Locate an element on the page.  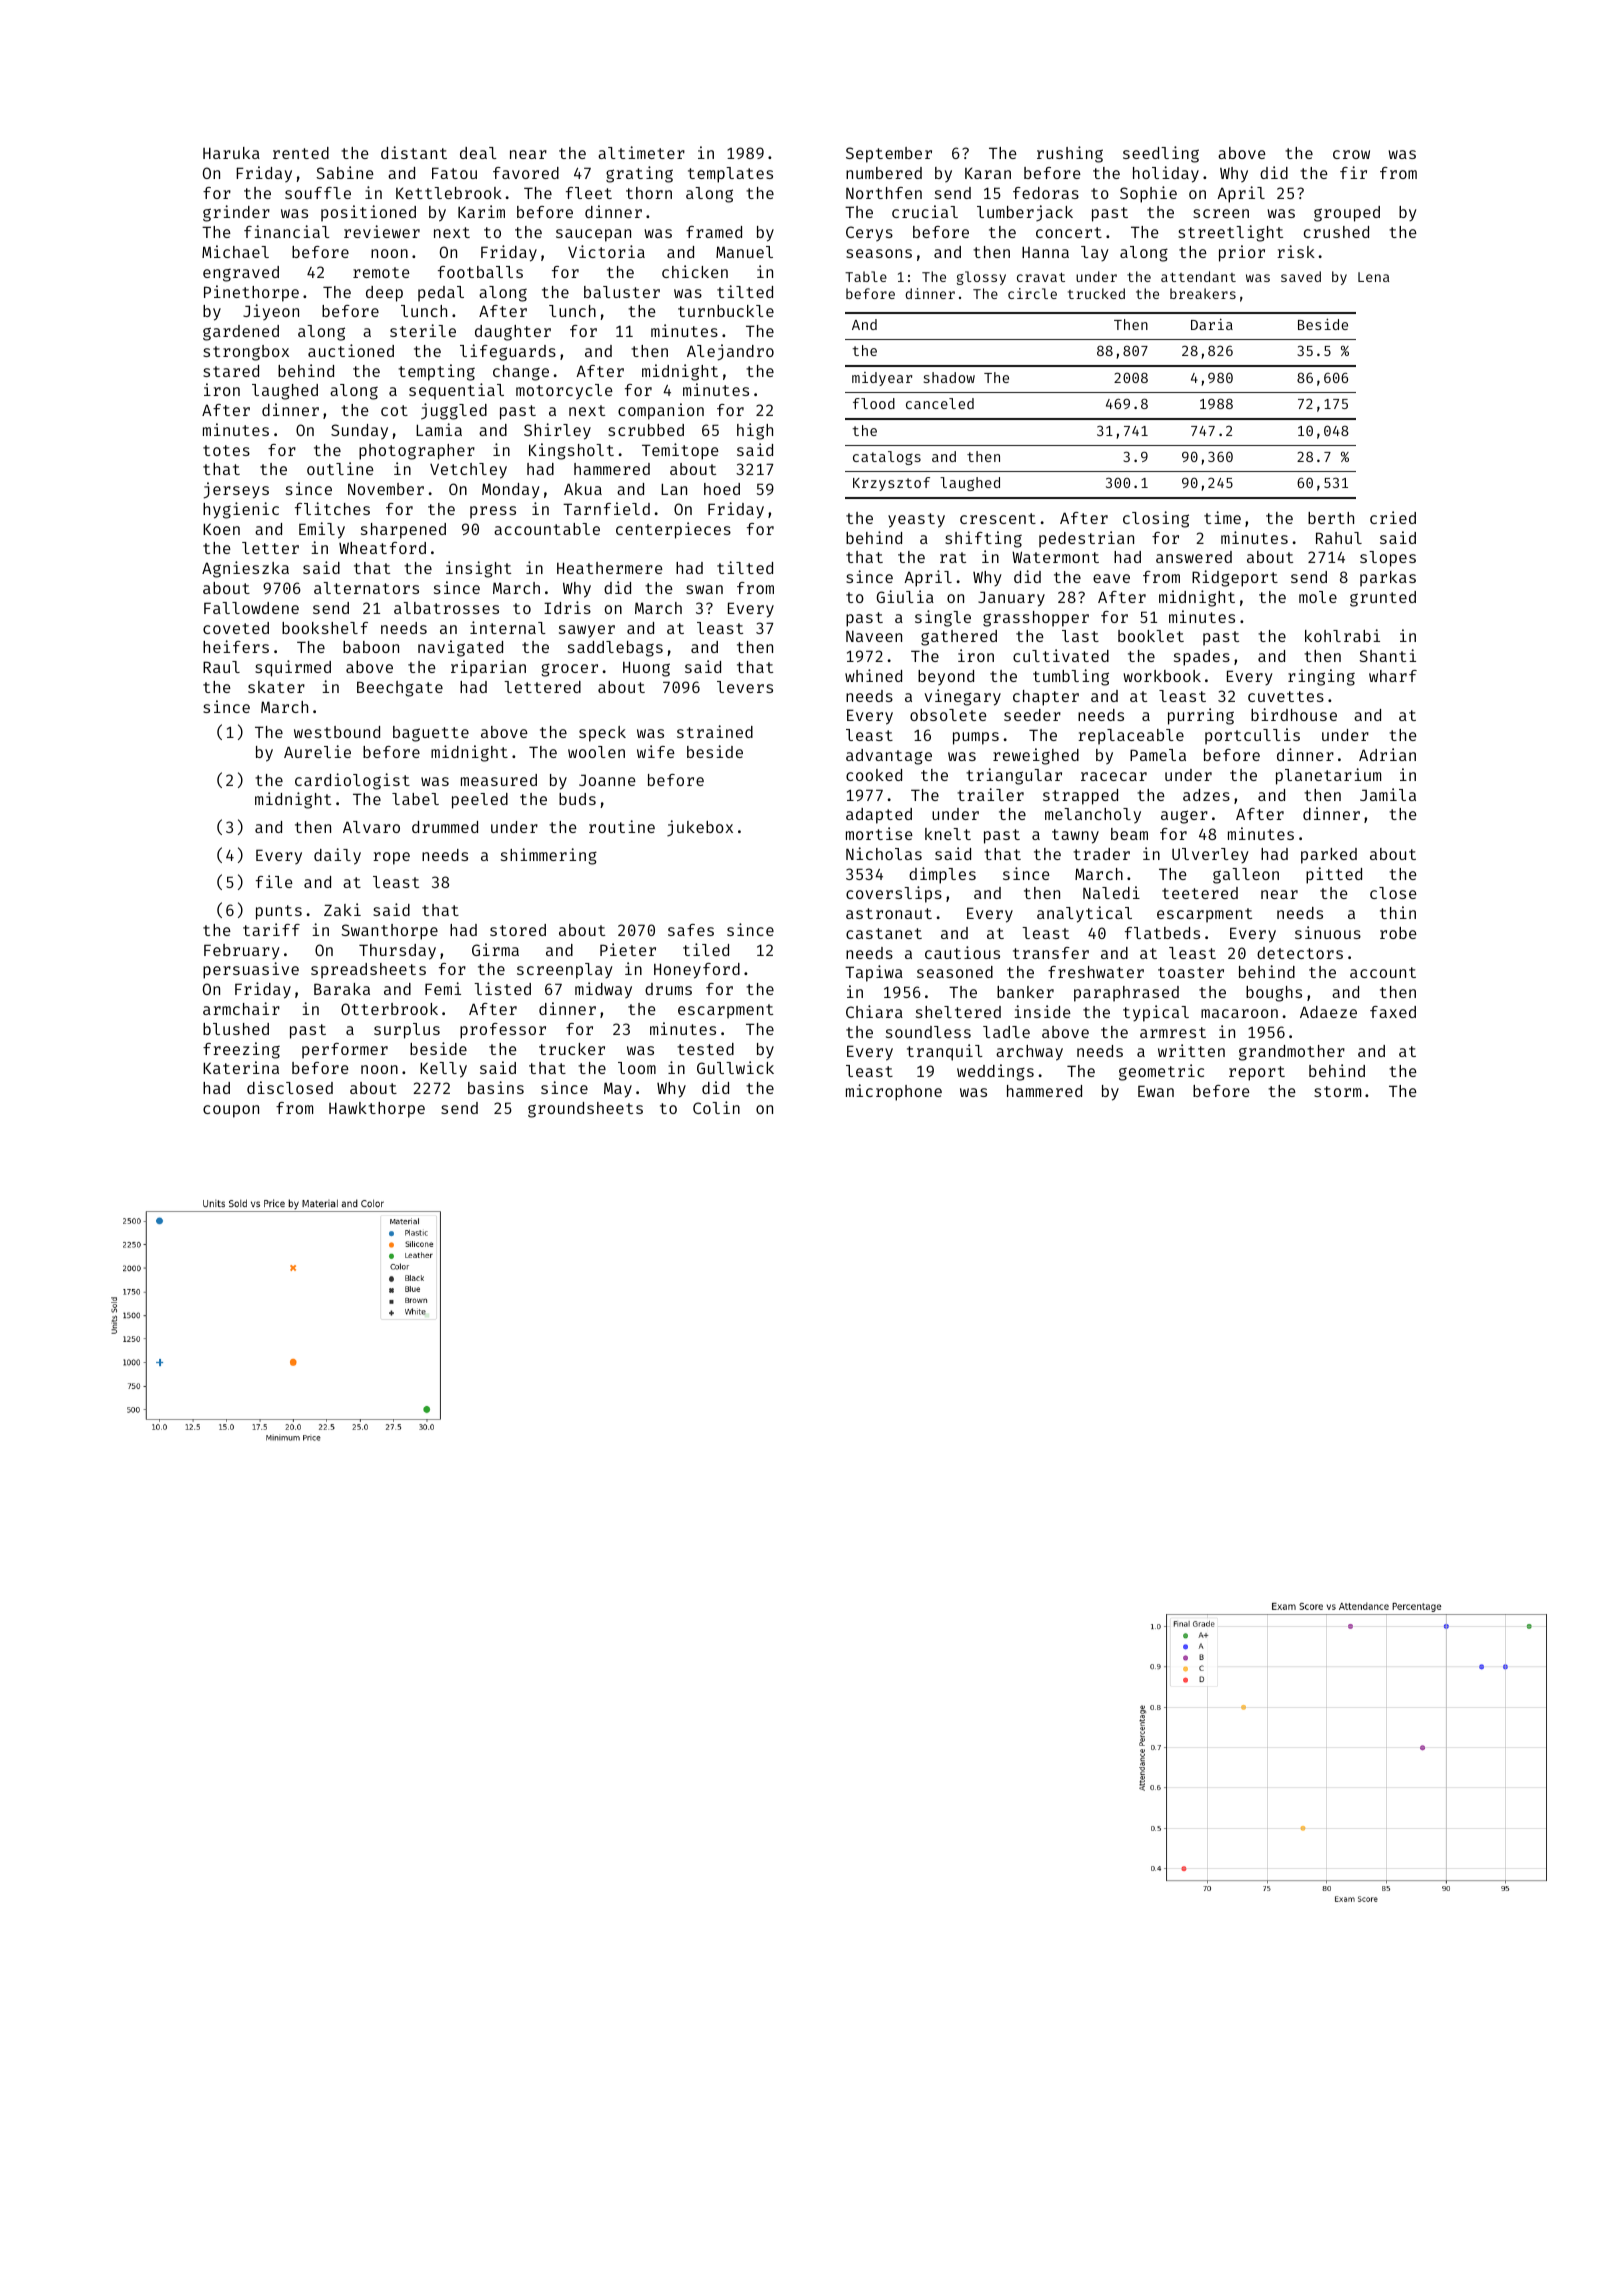
vinegary is located at coordinates (962, 697).
